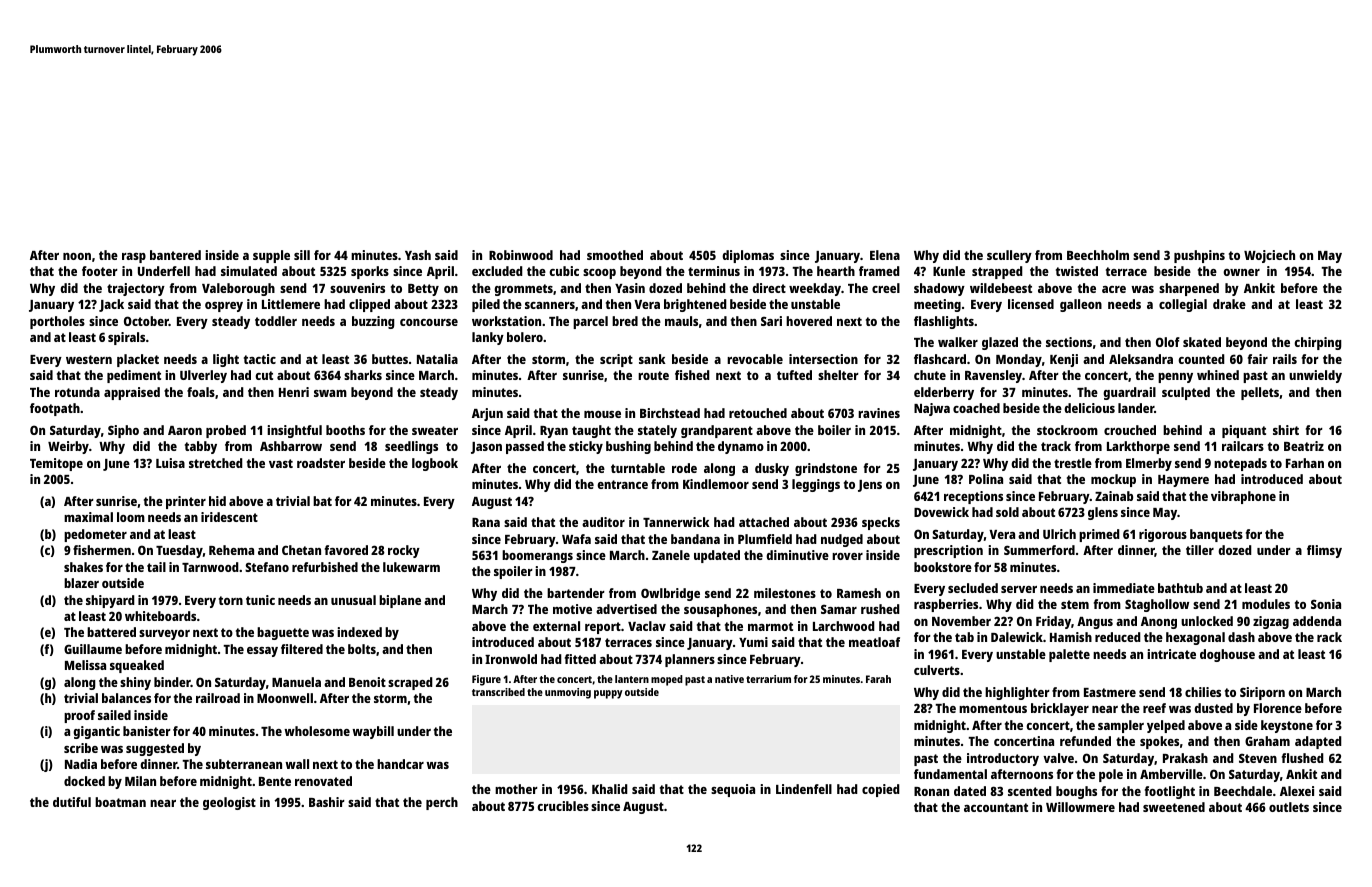 The image size is (1372, 887). I want to click on tunic, so click(260, 600).
